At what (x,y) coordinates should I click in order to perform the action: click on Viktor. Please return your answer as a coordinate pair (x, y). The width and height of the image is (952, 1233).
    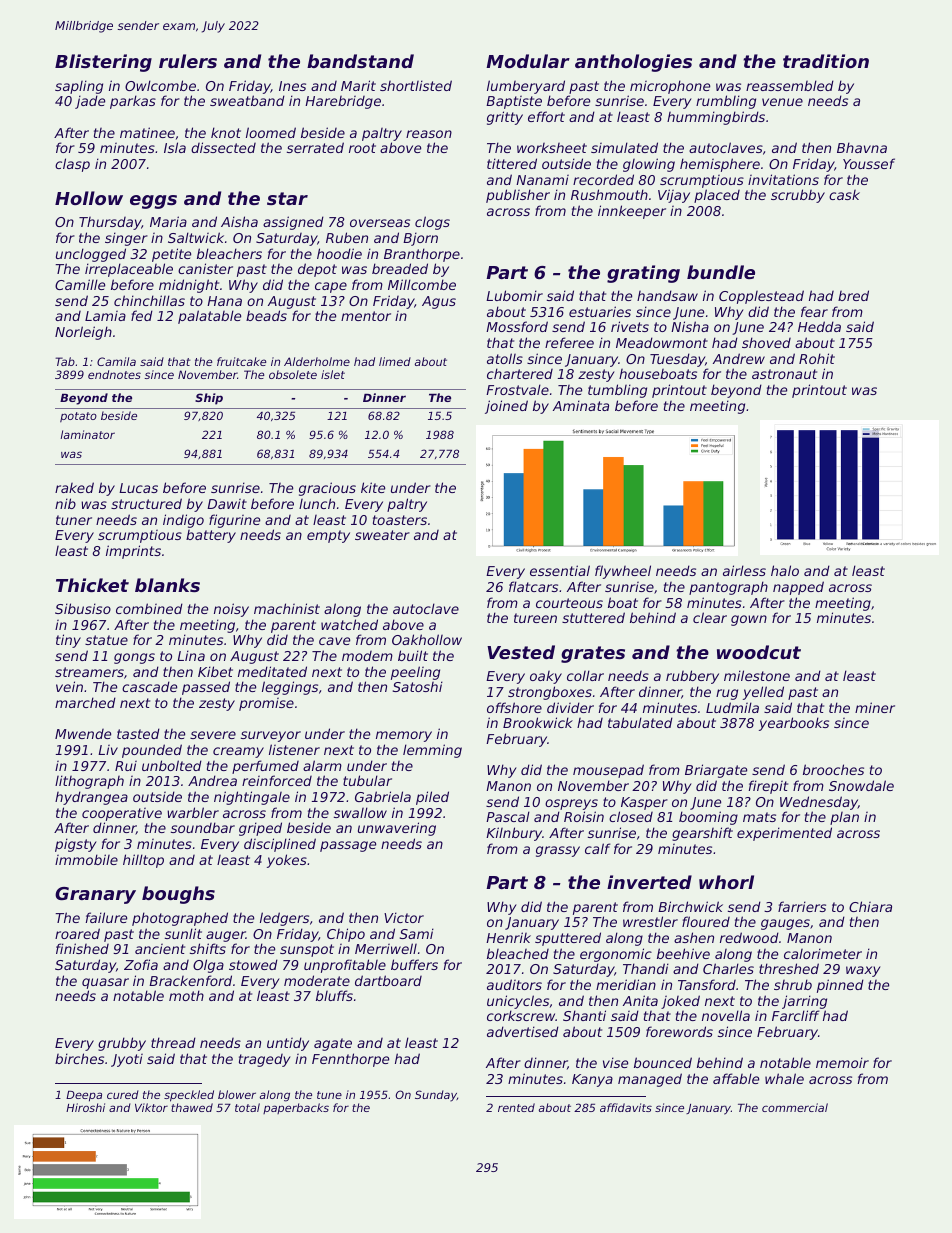
    Looking at the image, I should click on (151, 1107).
